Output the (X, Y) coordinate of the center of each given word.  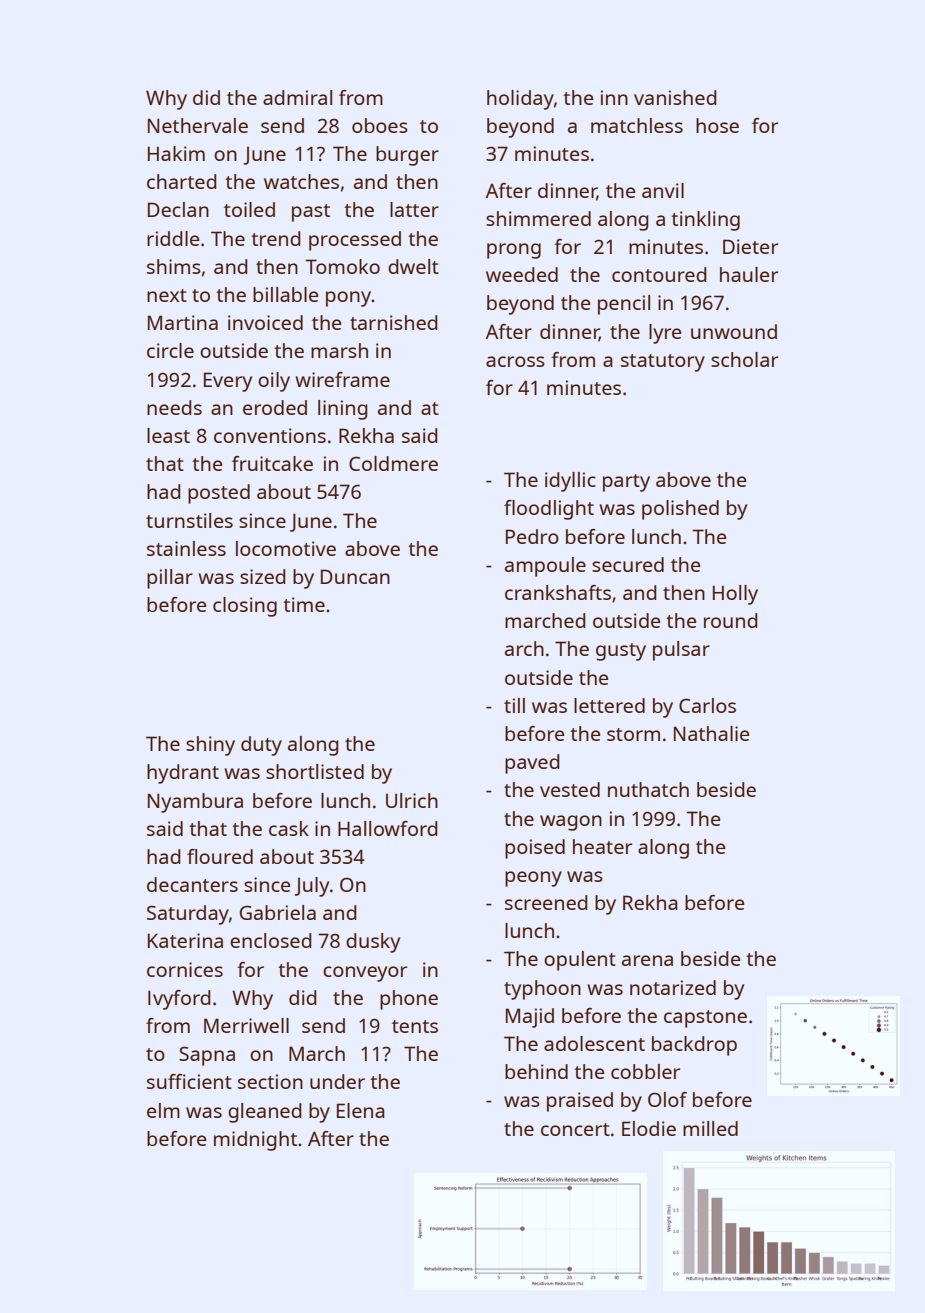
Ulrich (412, 800)
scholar (744, 359)
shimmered (538, 218)
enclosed (271, 940)
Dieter (750, 246)
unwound (734, 331)
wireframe (343, 379)
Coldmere (393, 463)
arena (647, 960)
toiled (249, 209)
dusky (373, 943)
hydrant (183, 774)
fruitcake (272, 463)
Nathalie (712, 733)
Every (228, 382)
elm (163, 1110)
